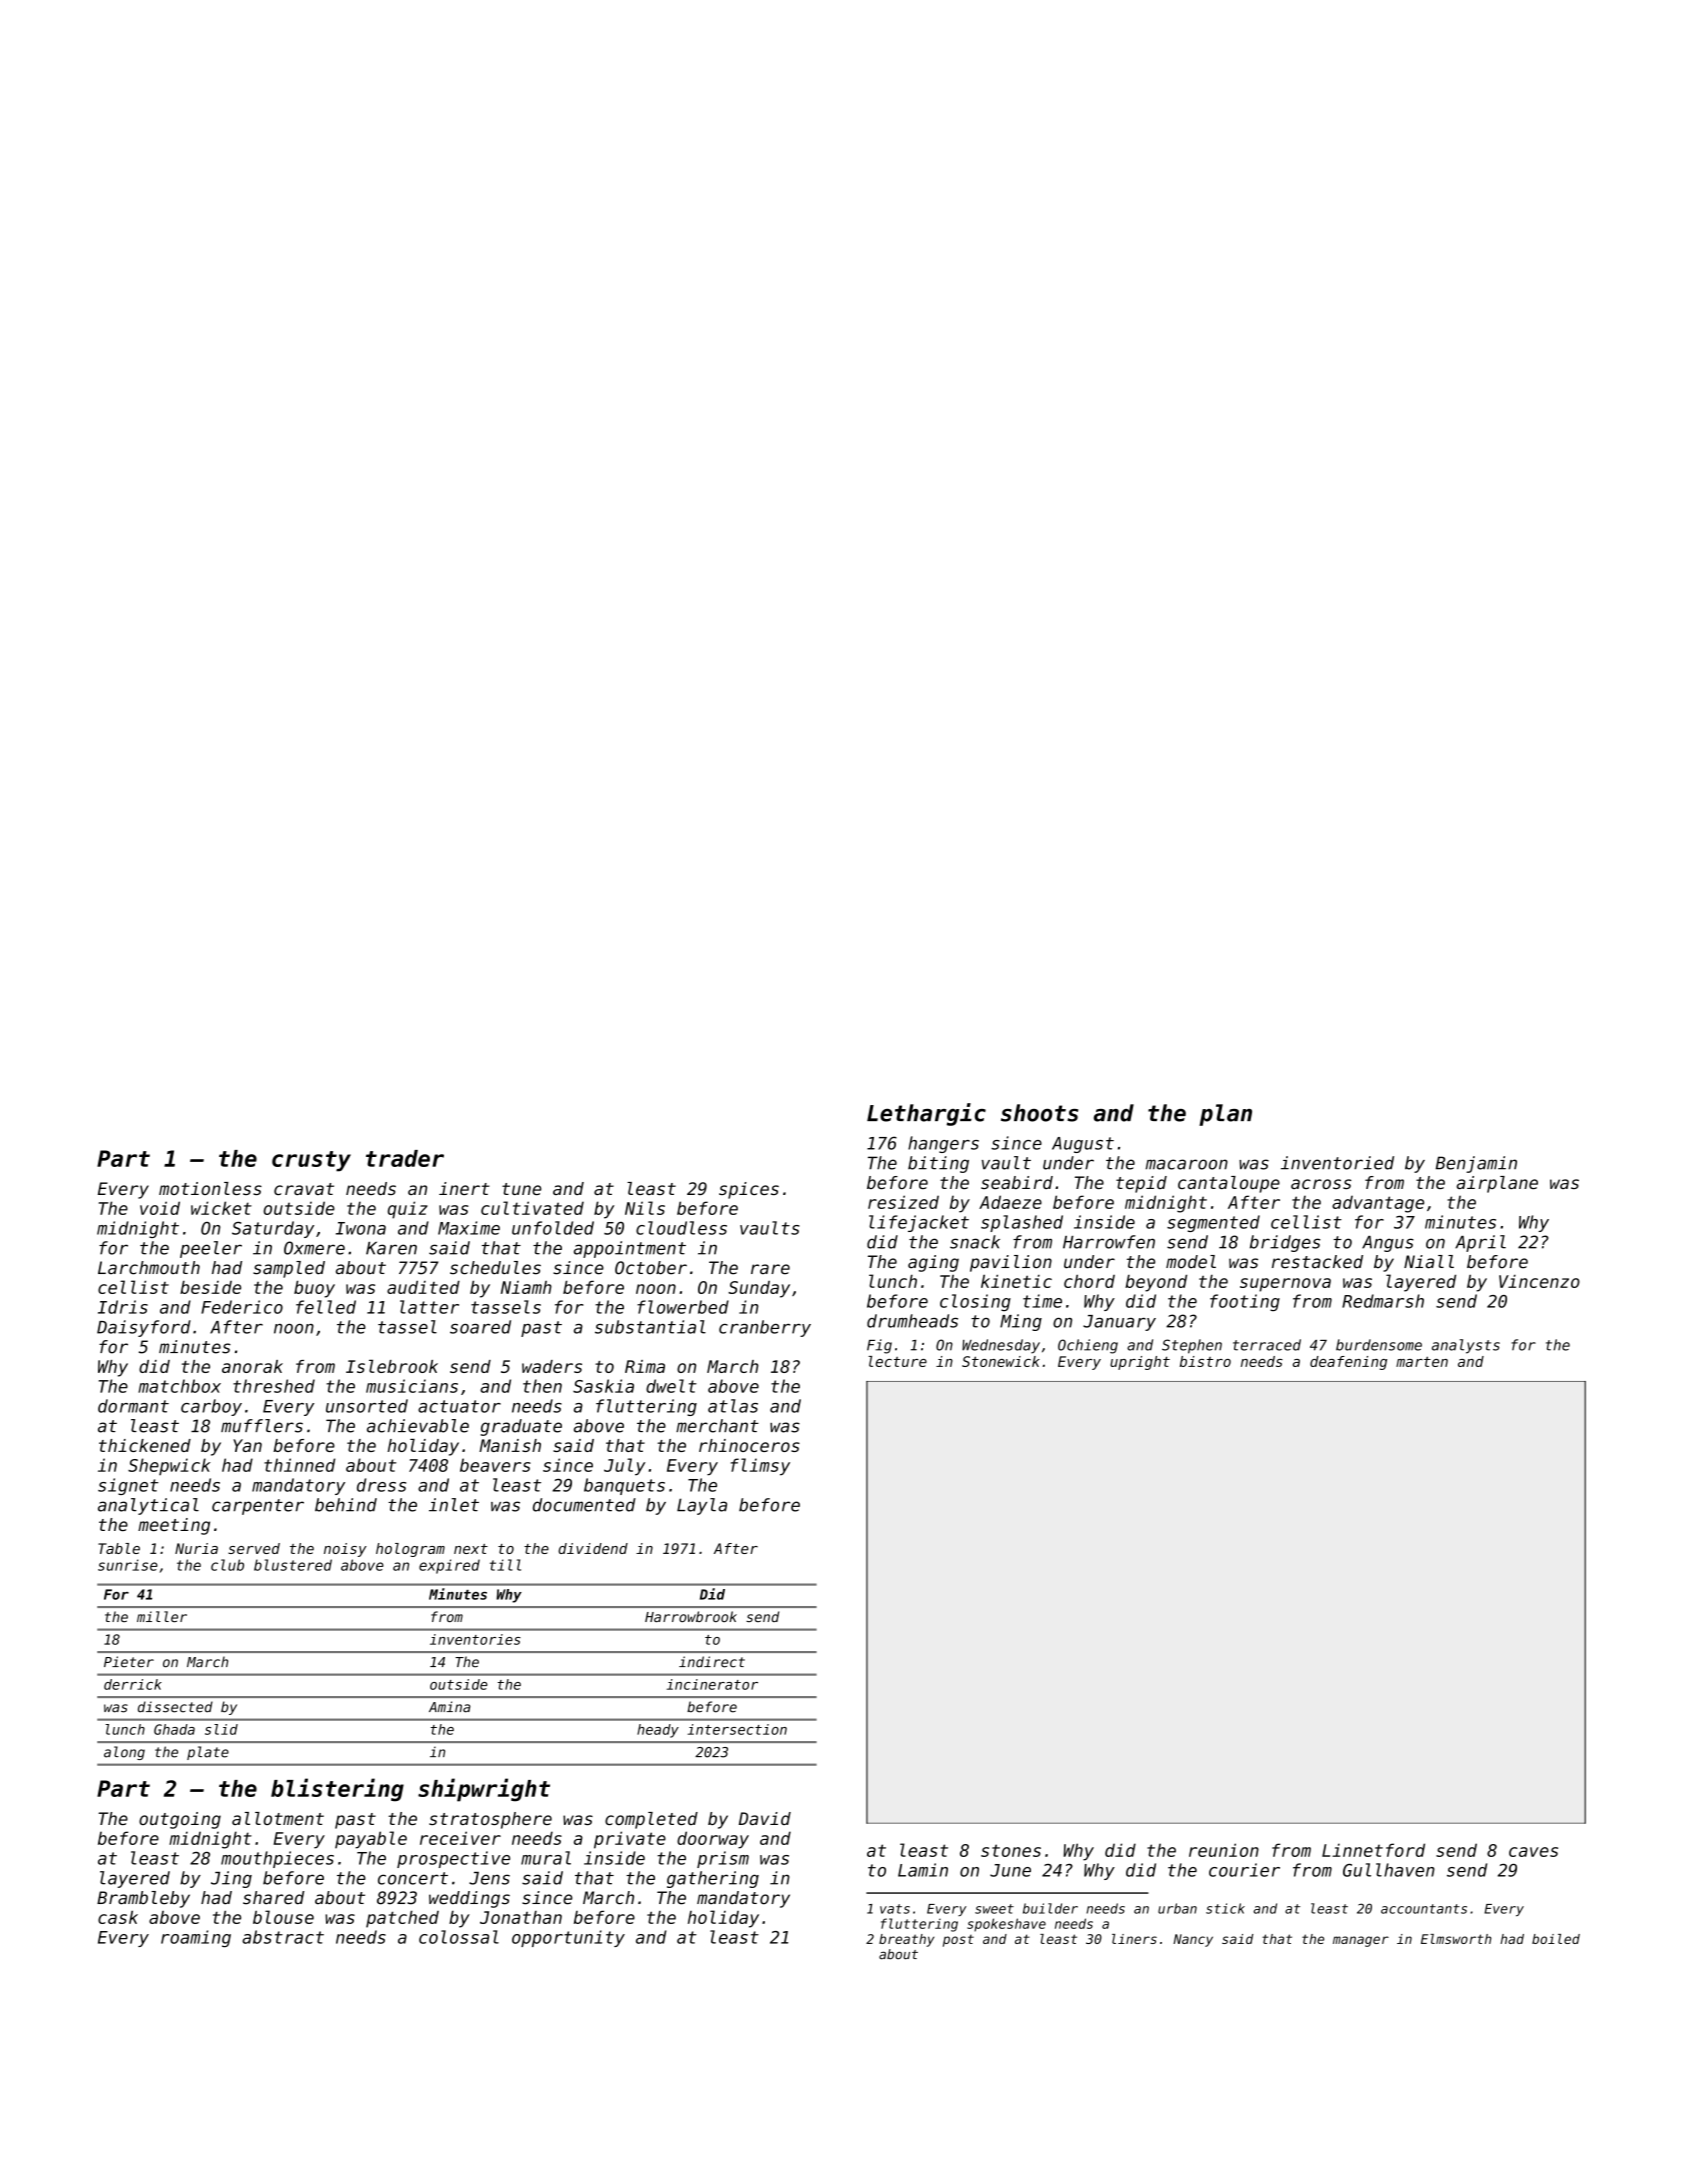 The height and width of the page is (2178, 1683). Describe the element at coordinates (943, 1144) in the page. I see `hangers` at that location.
